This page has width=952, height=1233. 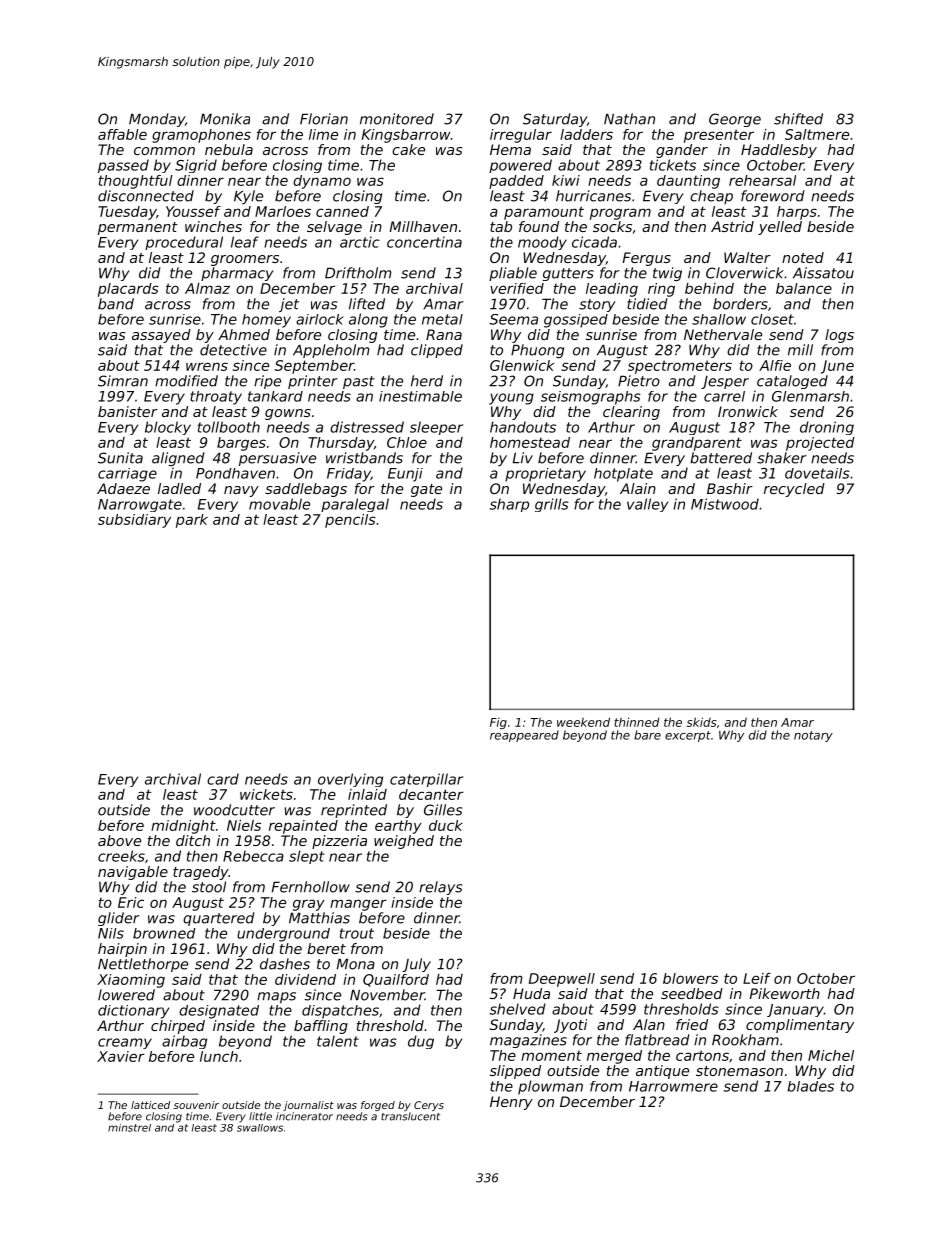 I want to click on arctic, so click(x=360, y=242).
